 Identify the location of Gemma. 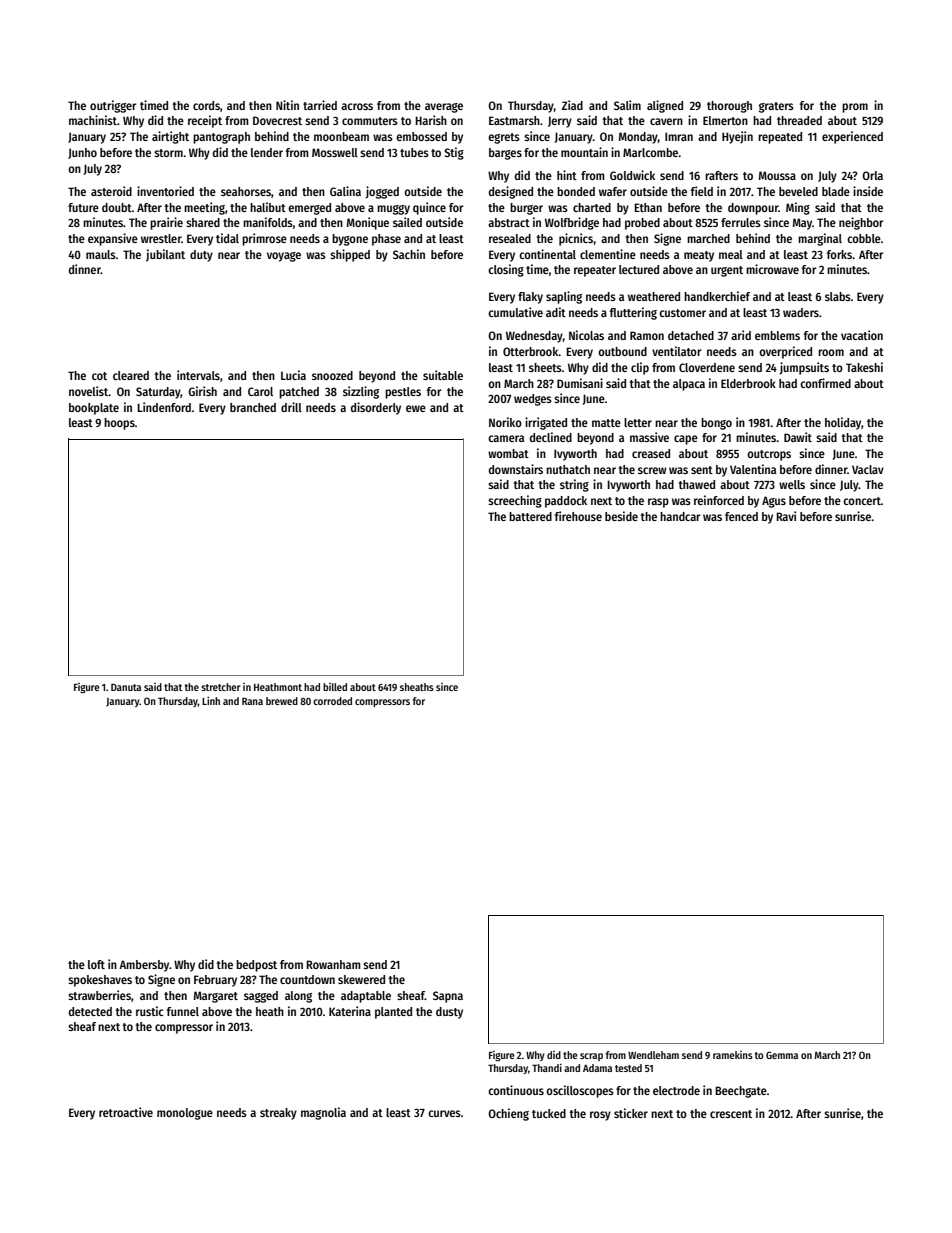
(782, 1055).
